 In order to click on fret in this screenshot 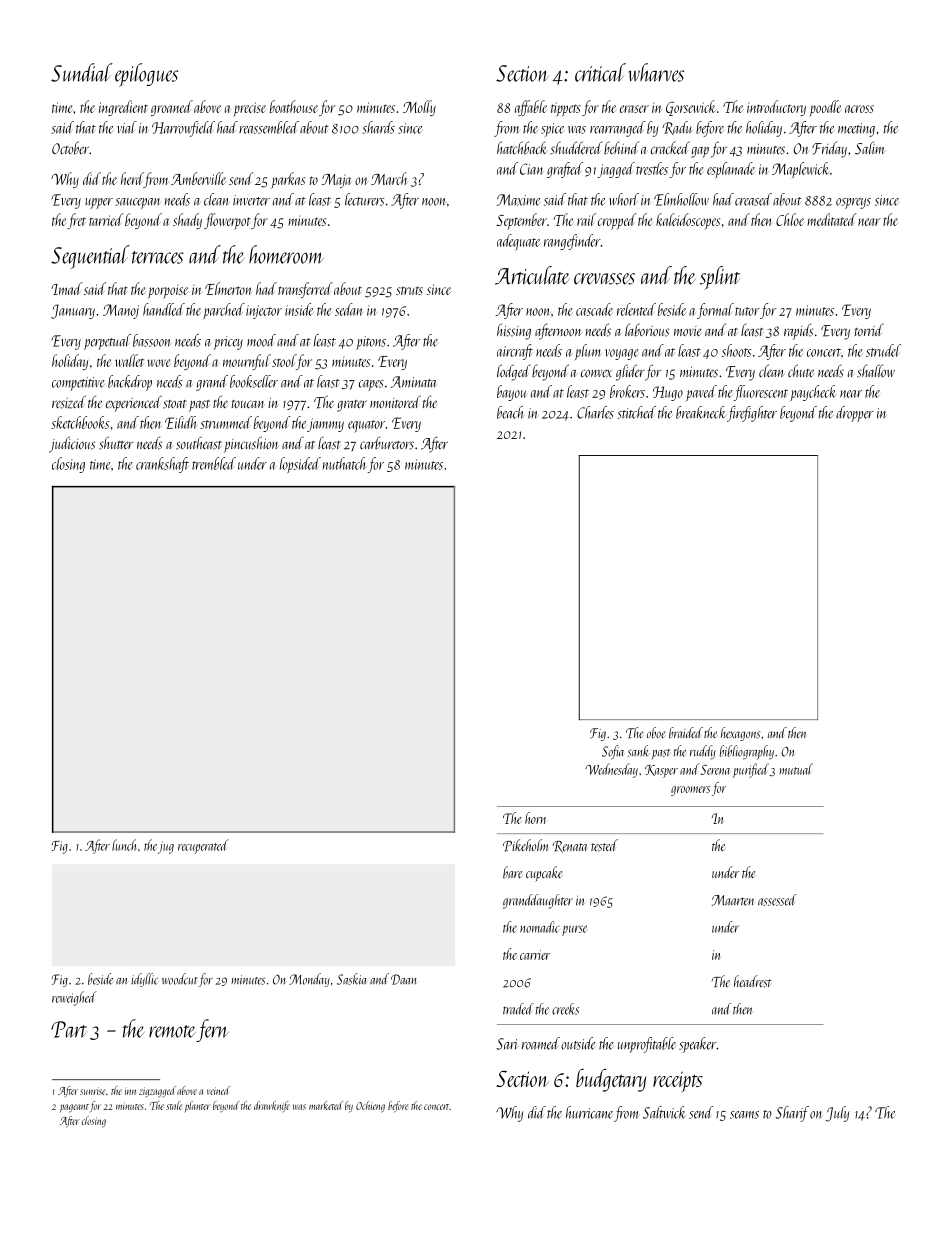, I will do `click(76, 221)`.
